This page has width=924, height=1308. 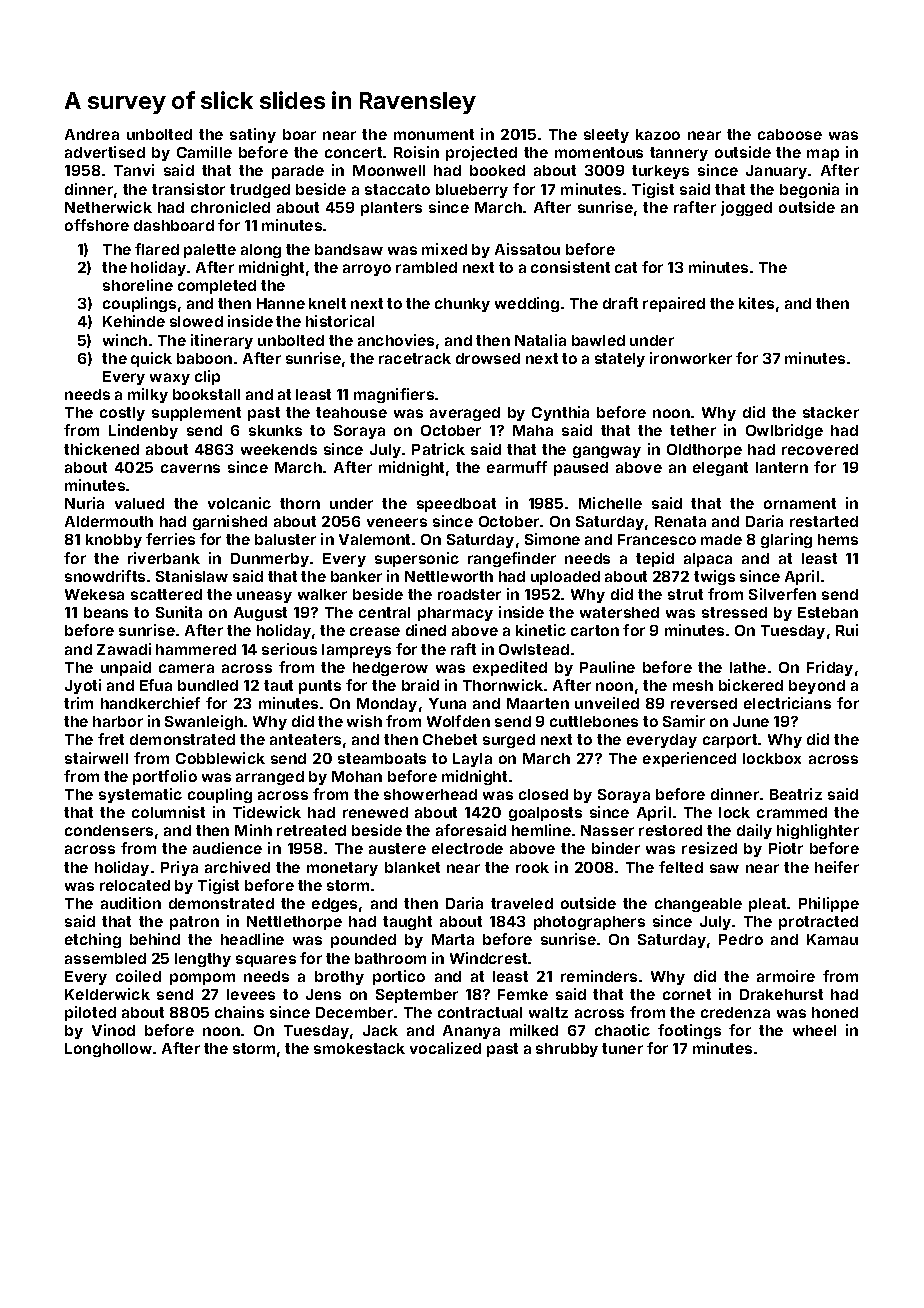 I want to click on planters, so click(x=391, y=209).
